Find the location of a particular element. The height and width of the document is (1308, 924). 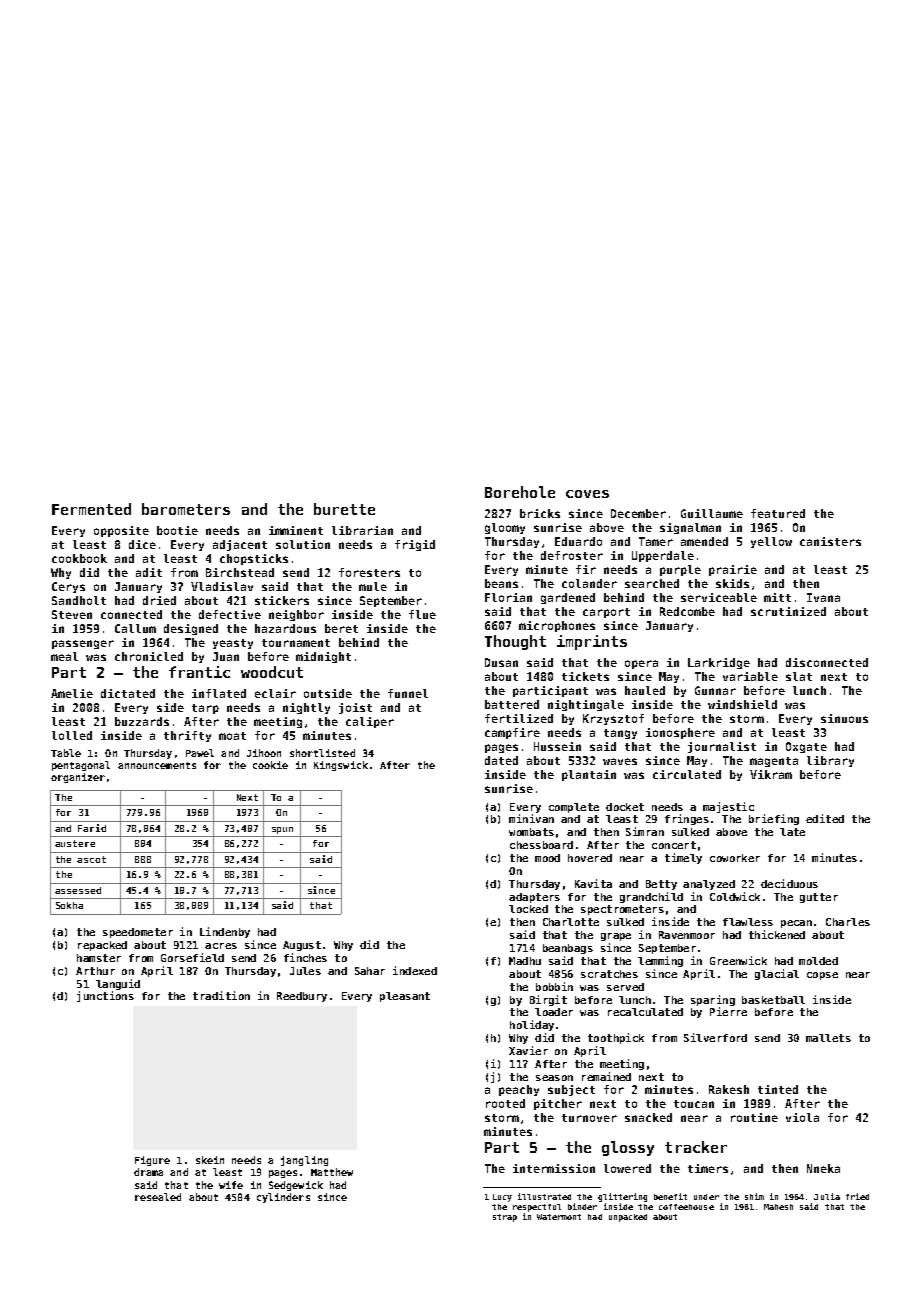

Fermented is located at coordinates (91, 509).
